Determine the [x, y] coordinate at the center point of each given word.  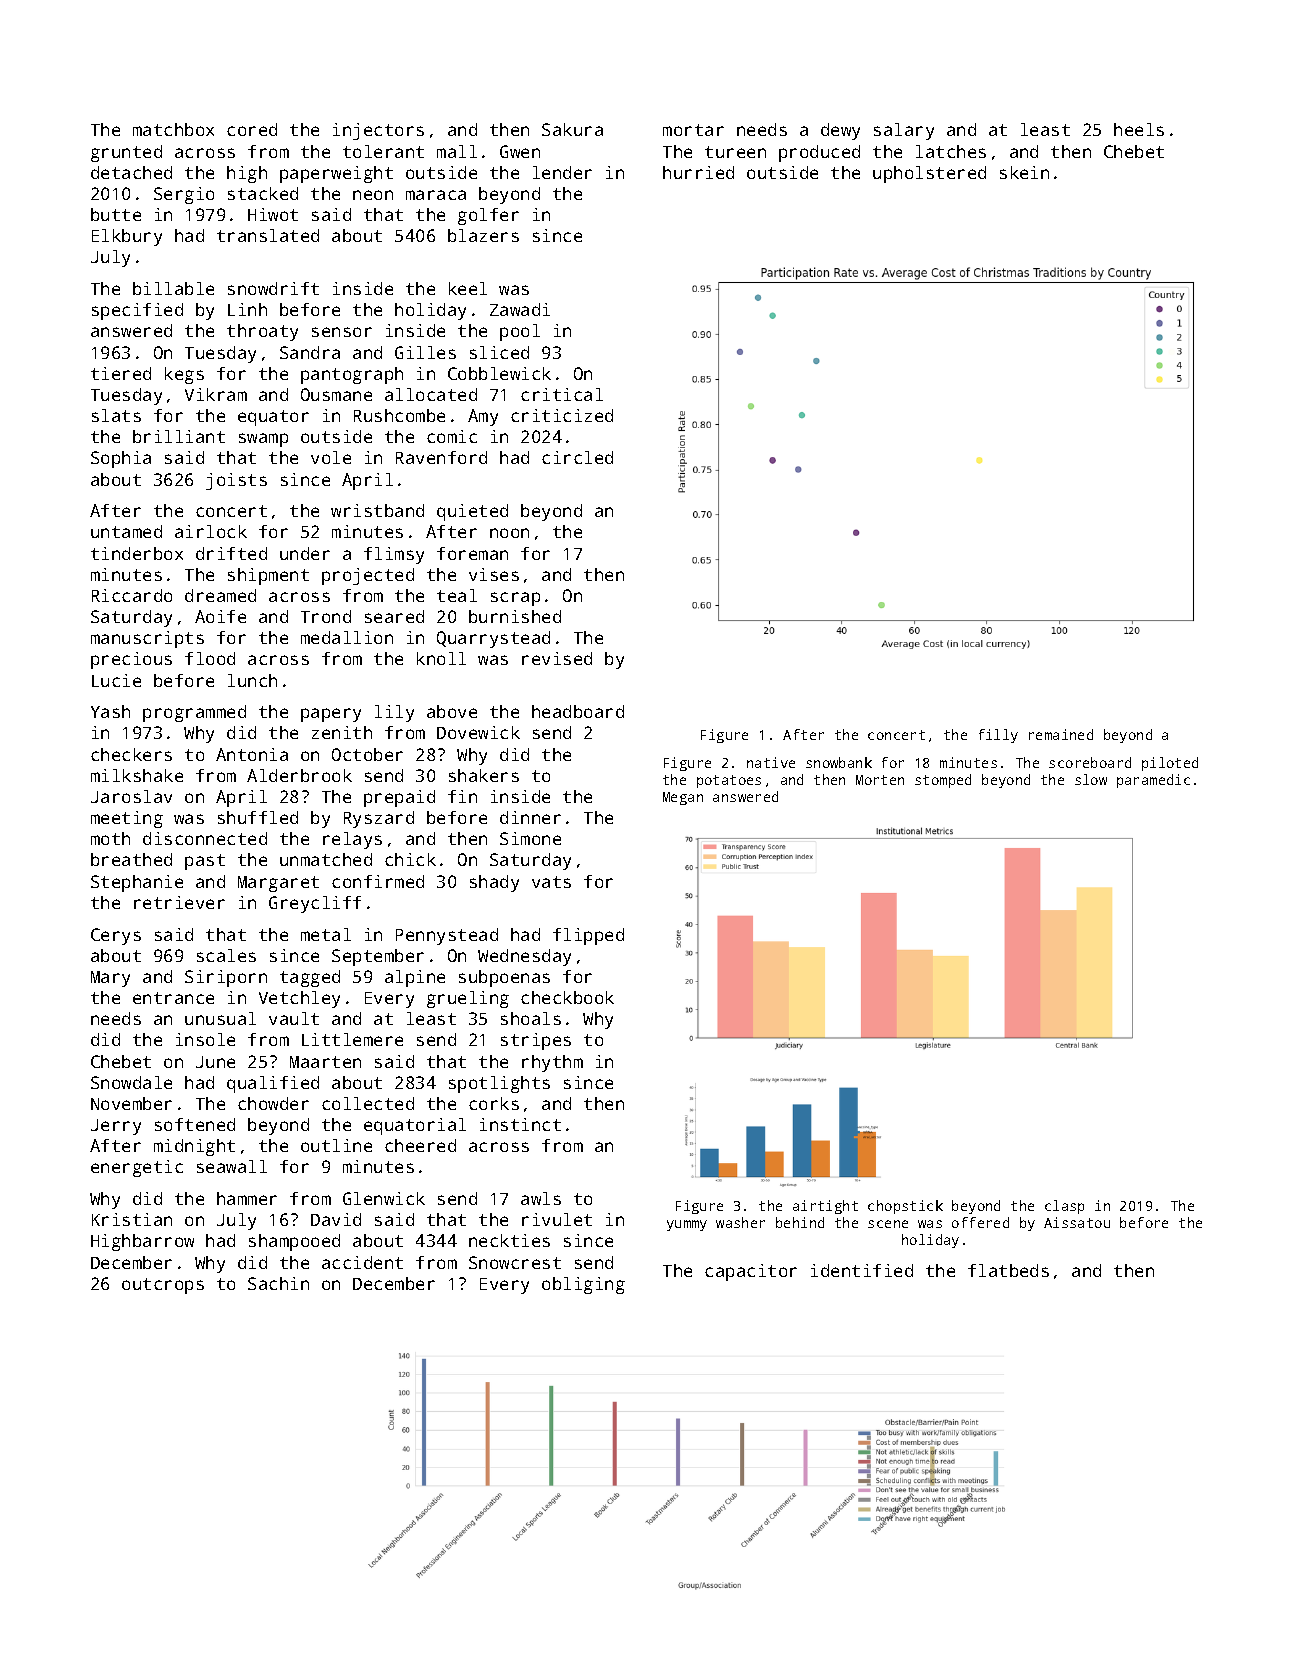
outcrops [163, 1286]
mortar [693, 130]
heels [1139, 129]
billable [173, 288]
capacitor [751, 1272]
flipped [588, 936]
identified [862, 1270]
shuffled [258, 817]
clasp [1064, 1207]
